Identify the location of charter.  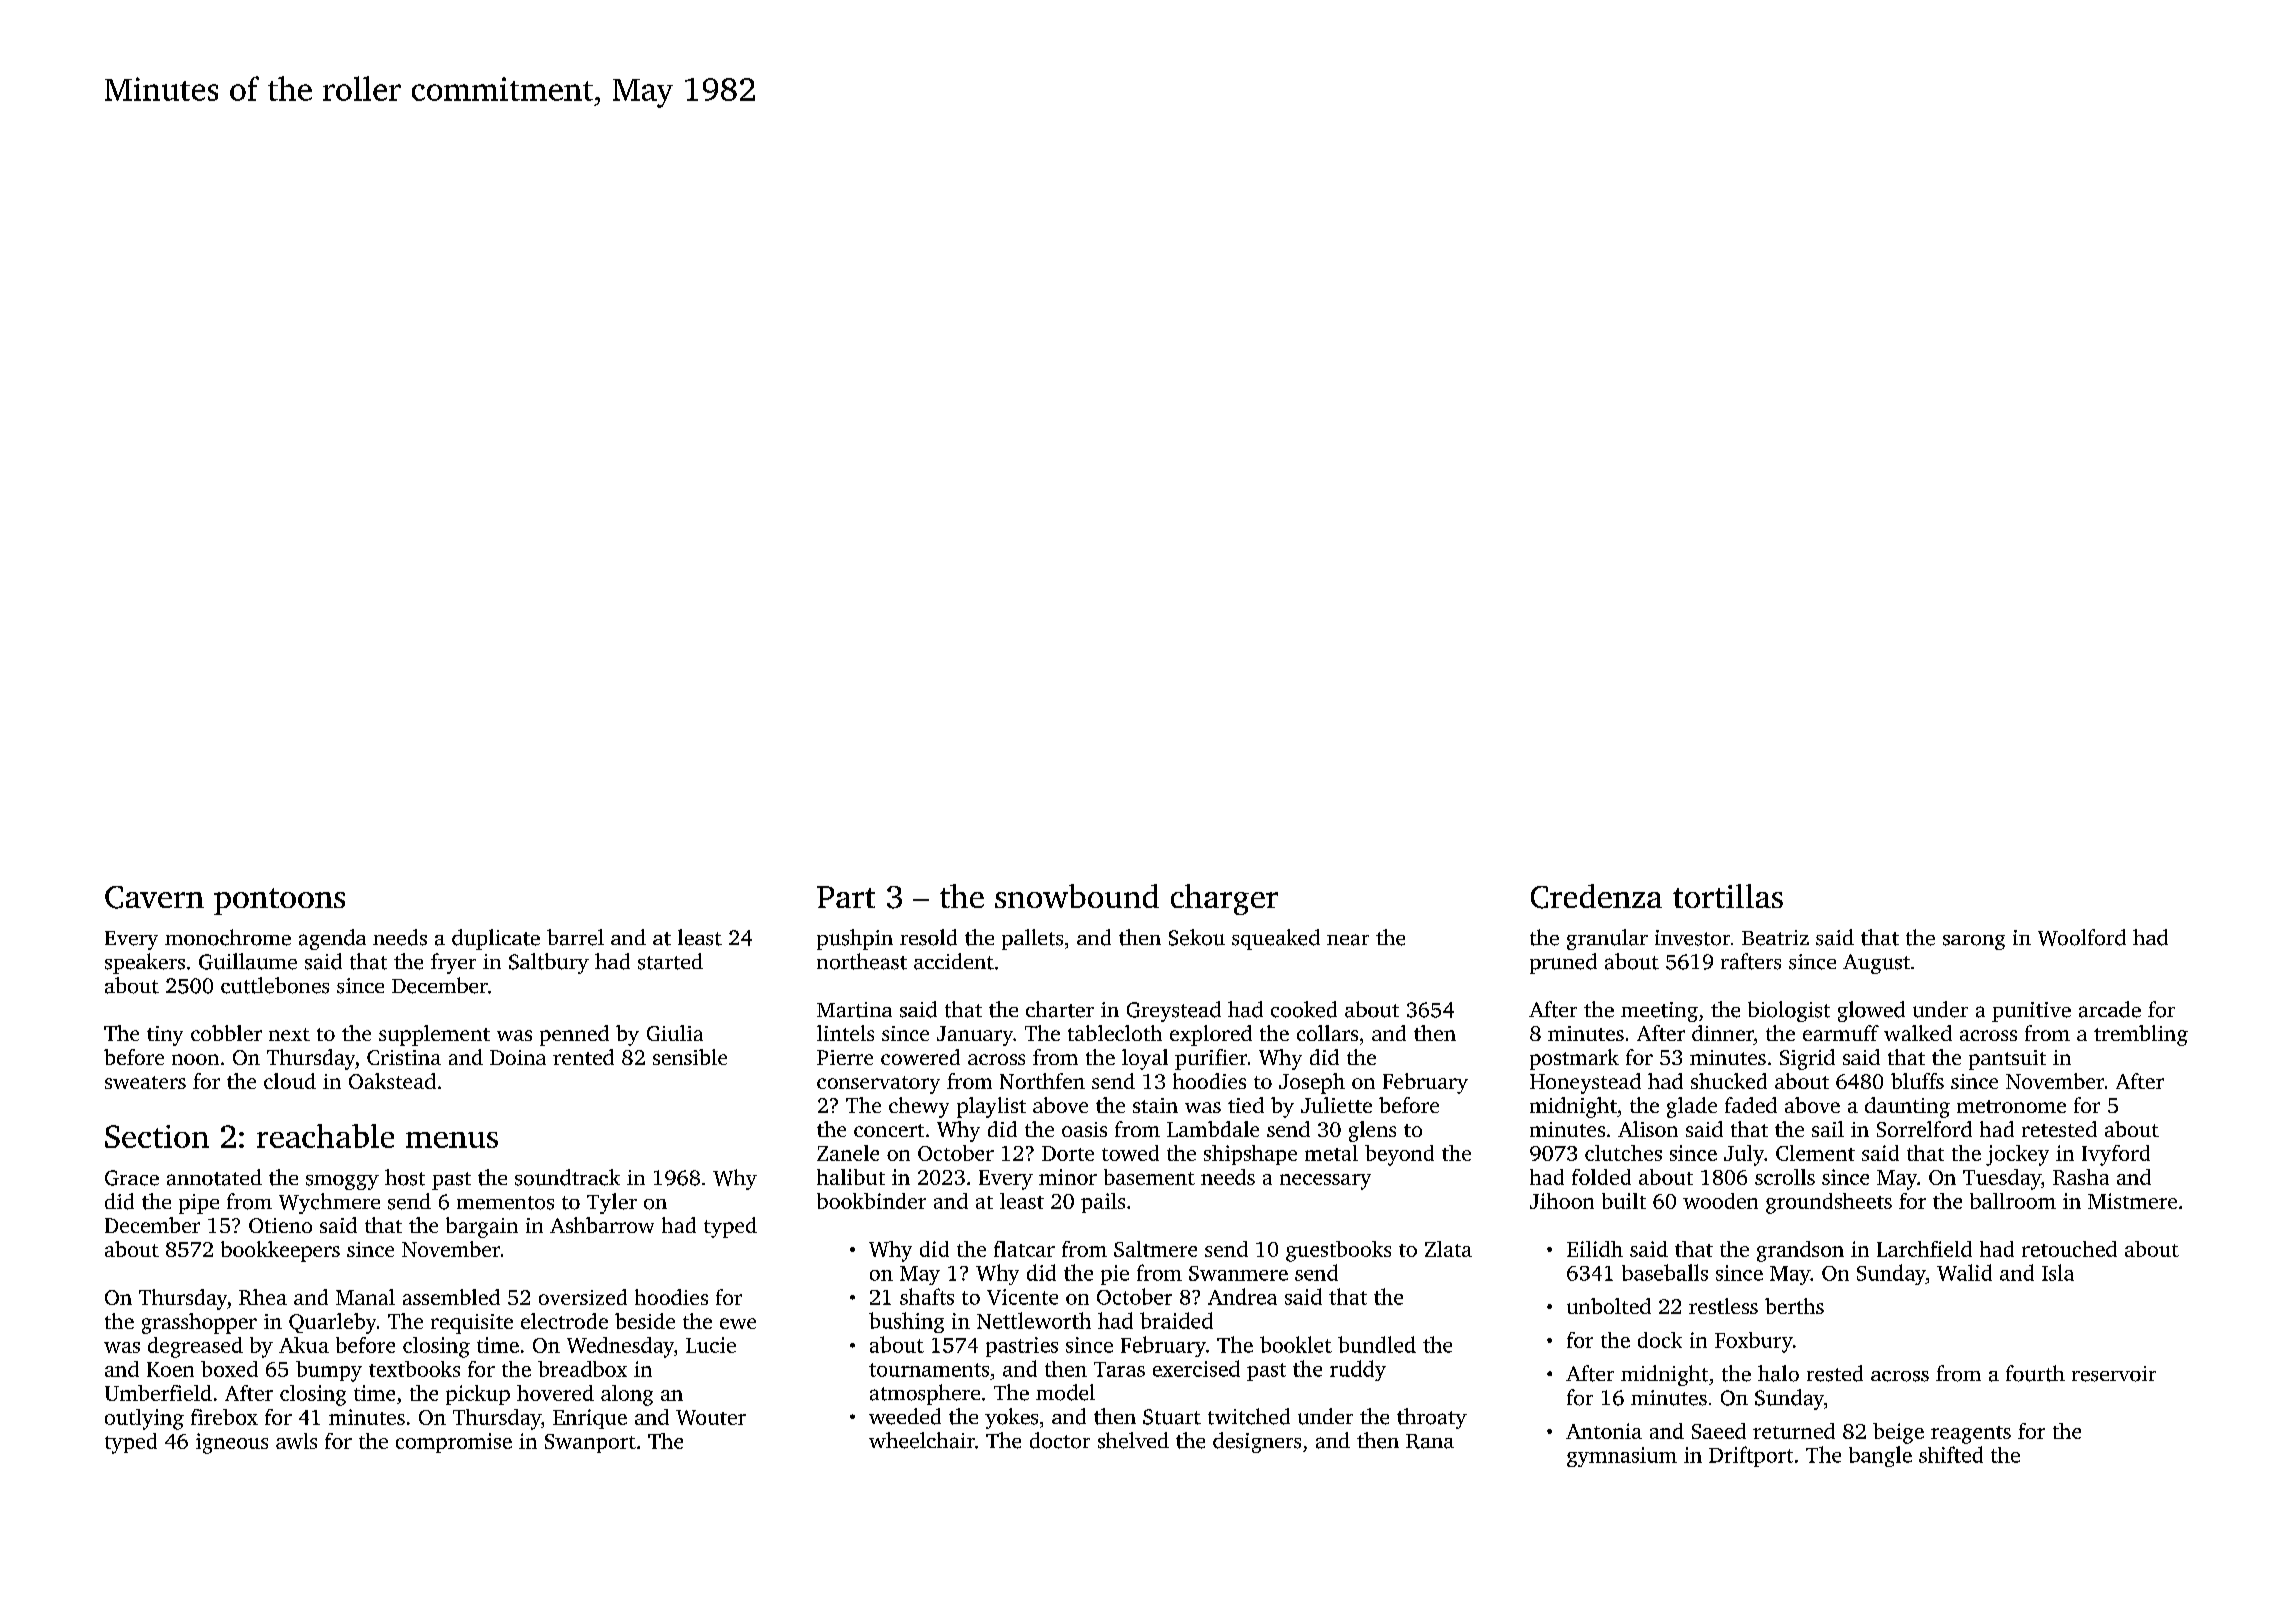
(1060, 1009).
